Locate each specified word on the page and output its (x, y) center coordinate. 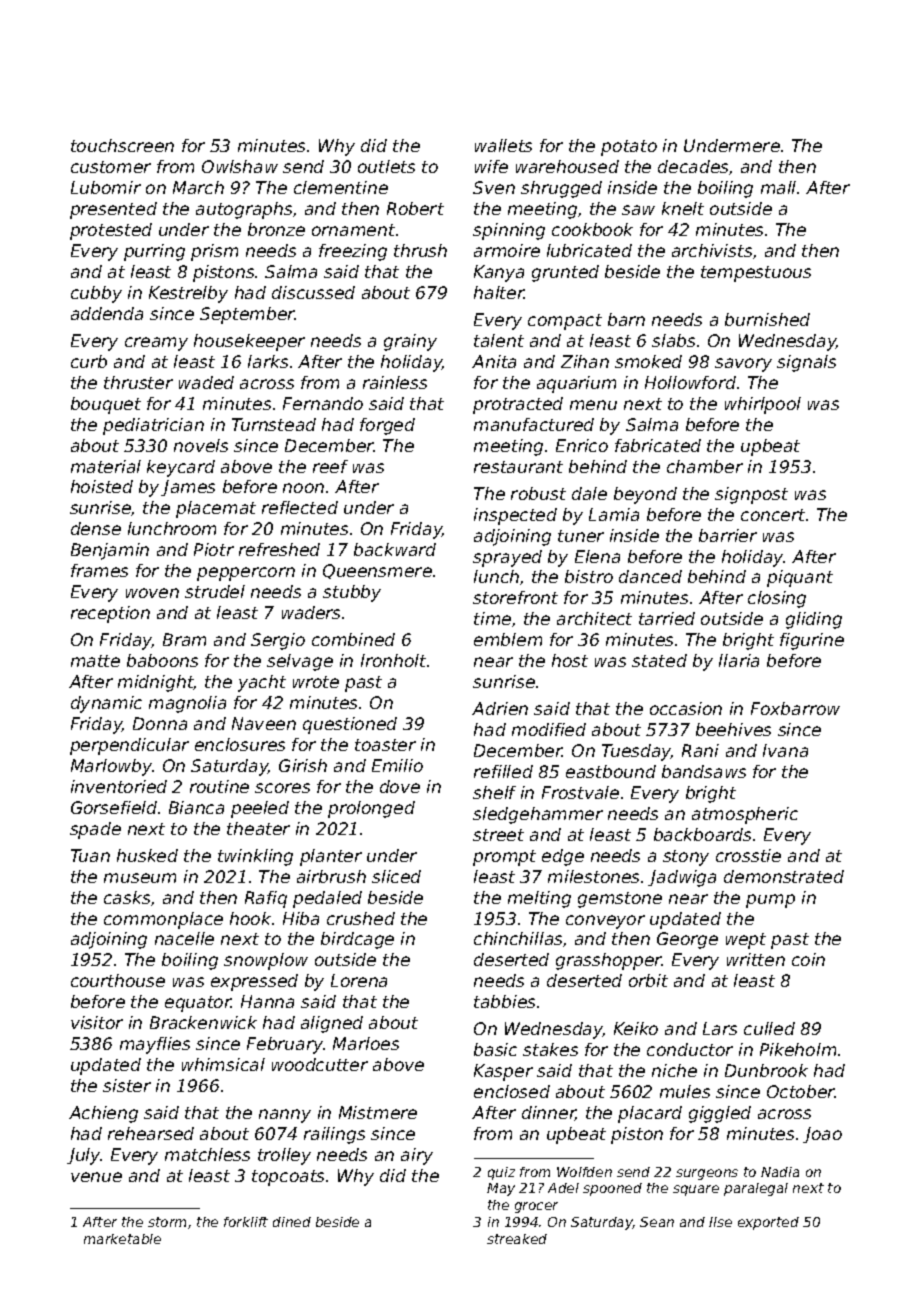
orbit (648, 980)
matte (95, 661)
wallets (503, 145)
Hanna (267, 1001)
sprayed (507, 558)
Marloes (366, 1043)
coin (808, 959)
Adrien (500, 708)
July (84, 1156)
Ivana (785, 750)
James (188, 488)
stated (659, 660)
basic (495, 1049)
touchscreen (122, 145)
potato (629, 148)
